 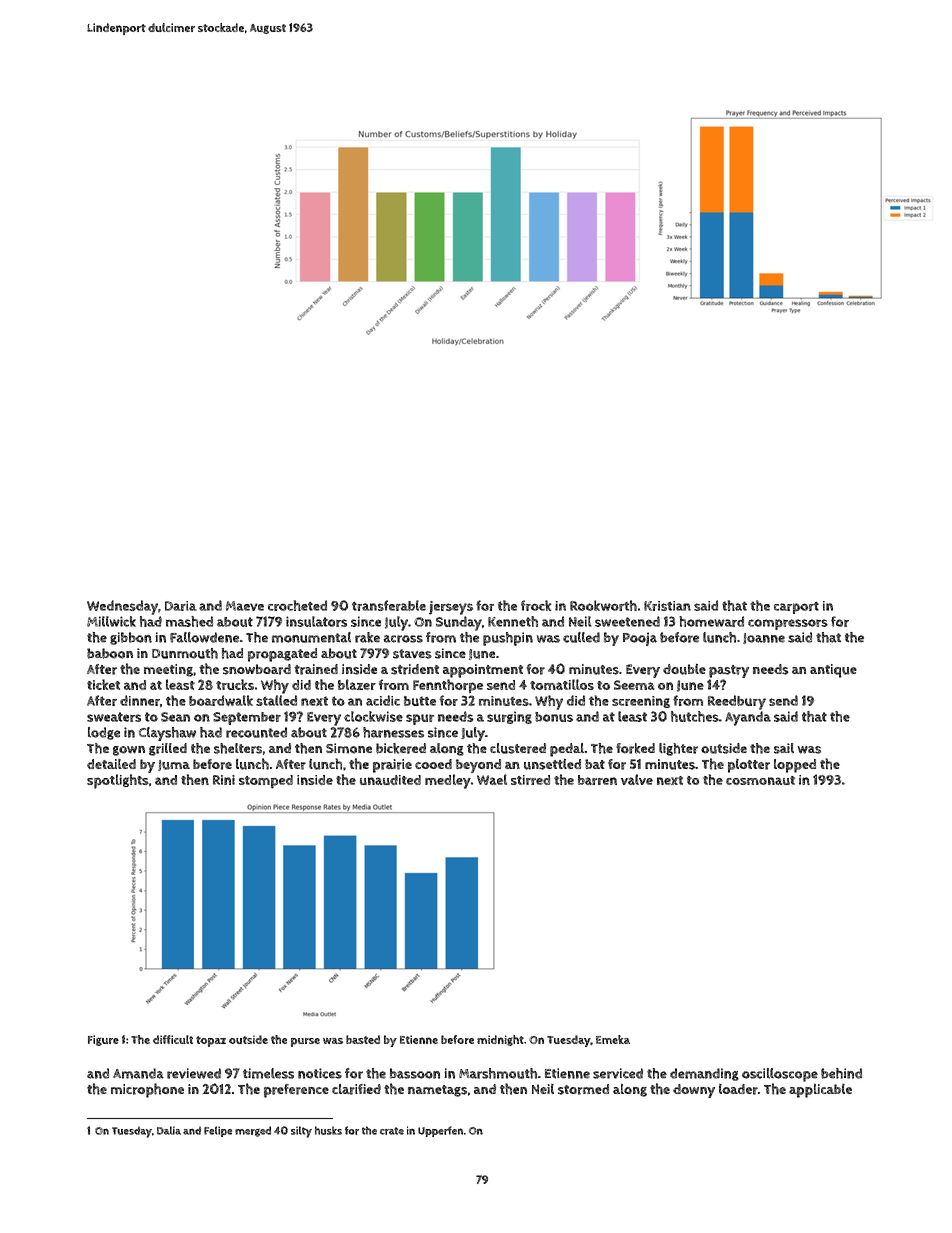 What do you see at coordinates (448, 781) in the screenshot?
I see `medley` at bounding box center [448, 781].
